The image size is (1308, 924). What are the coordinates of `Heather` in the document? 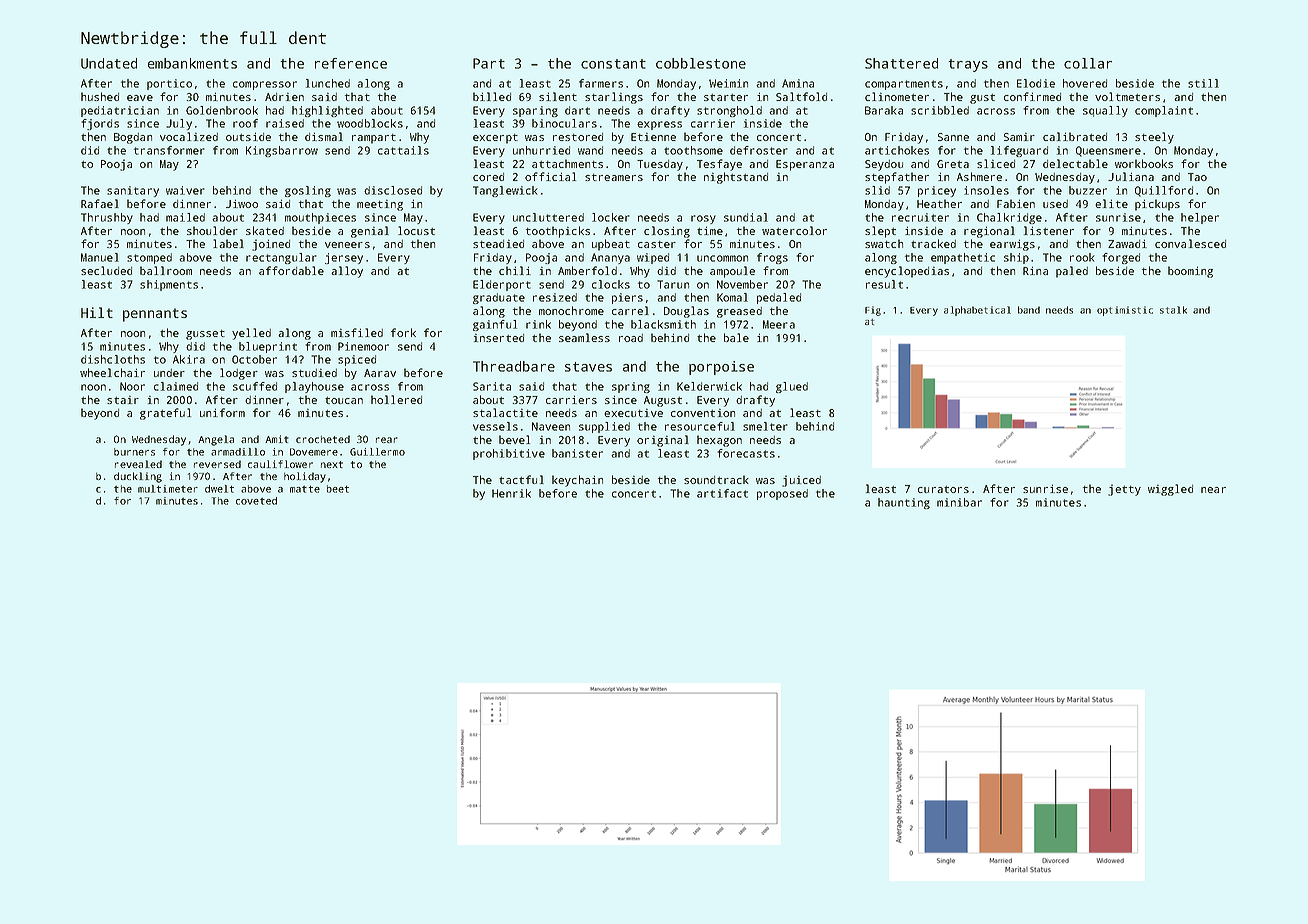 It's located at (939, 203).
